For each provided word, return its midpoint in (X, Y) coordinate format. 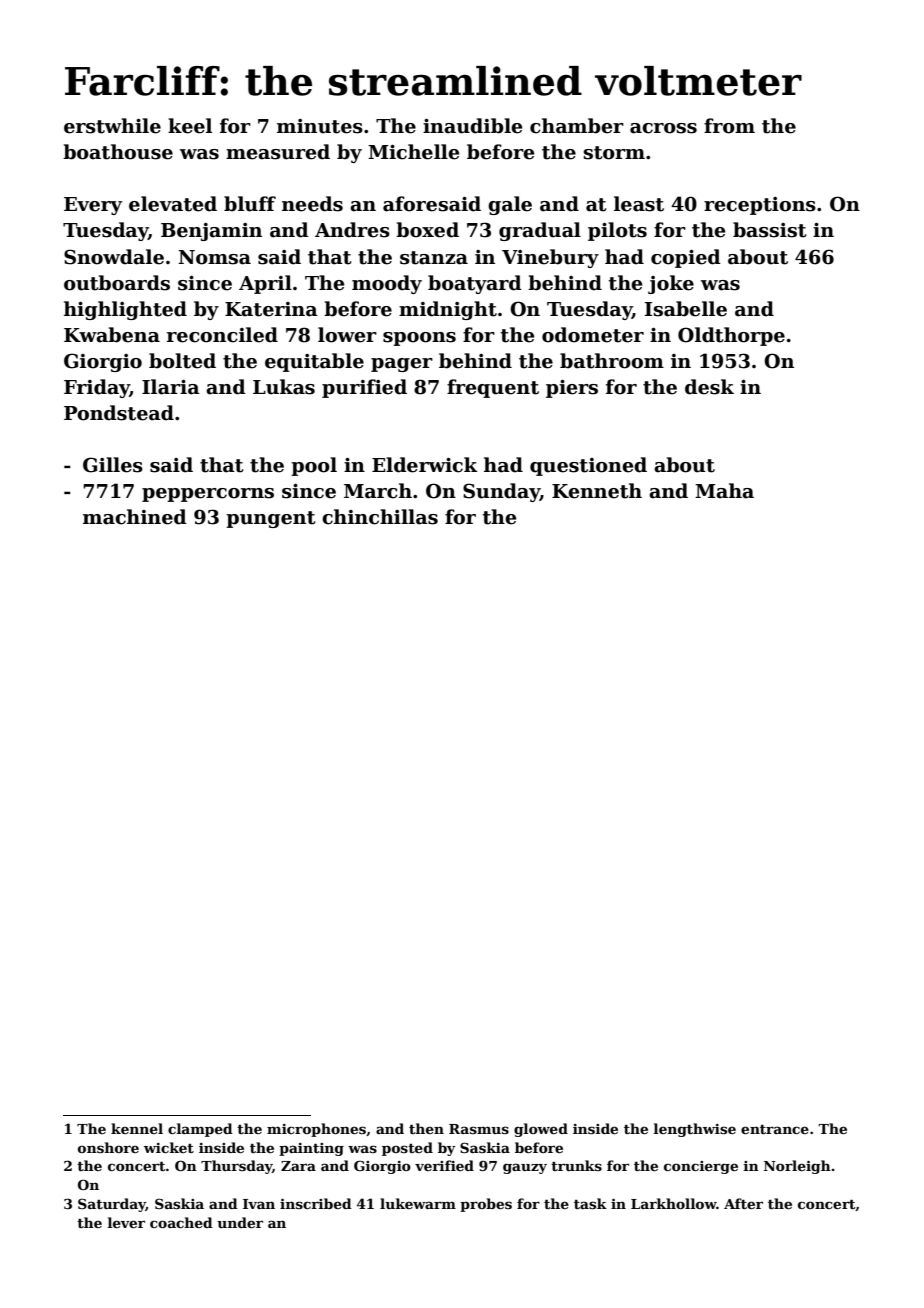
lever (126, 1222)
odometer (593, 335)
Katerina (271, 309)
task (590, 1203)
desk (709, 387)
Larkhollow (673, 1203)
